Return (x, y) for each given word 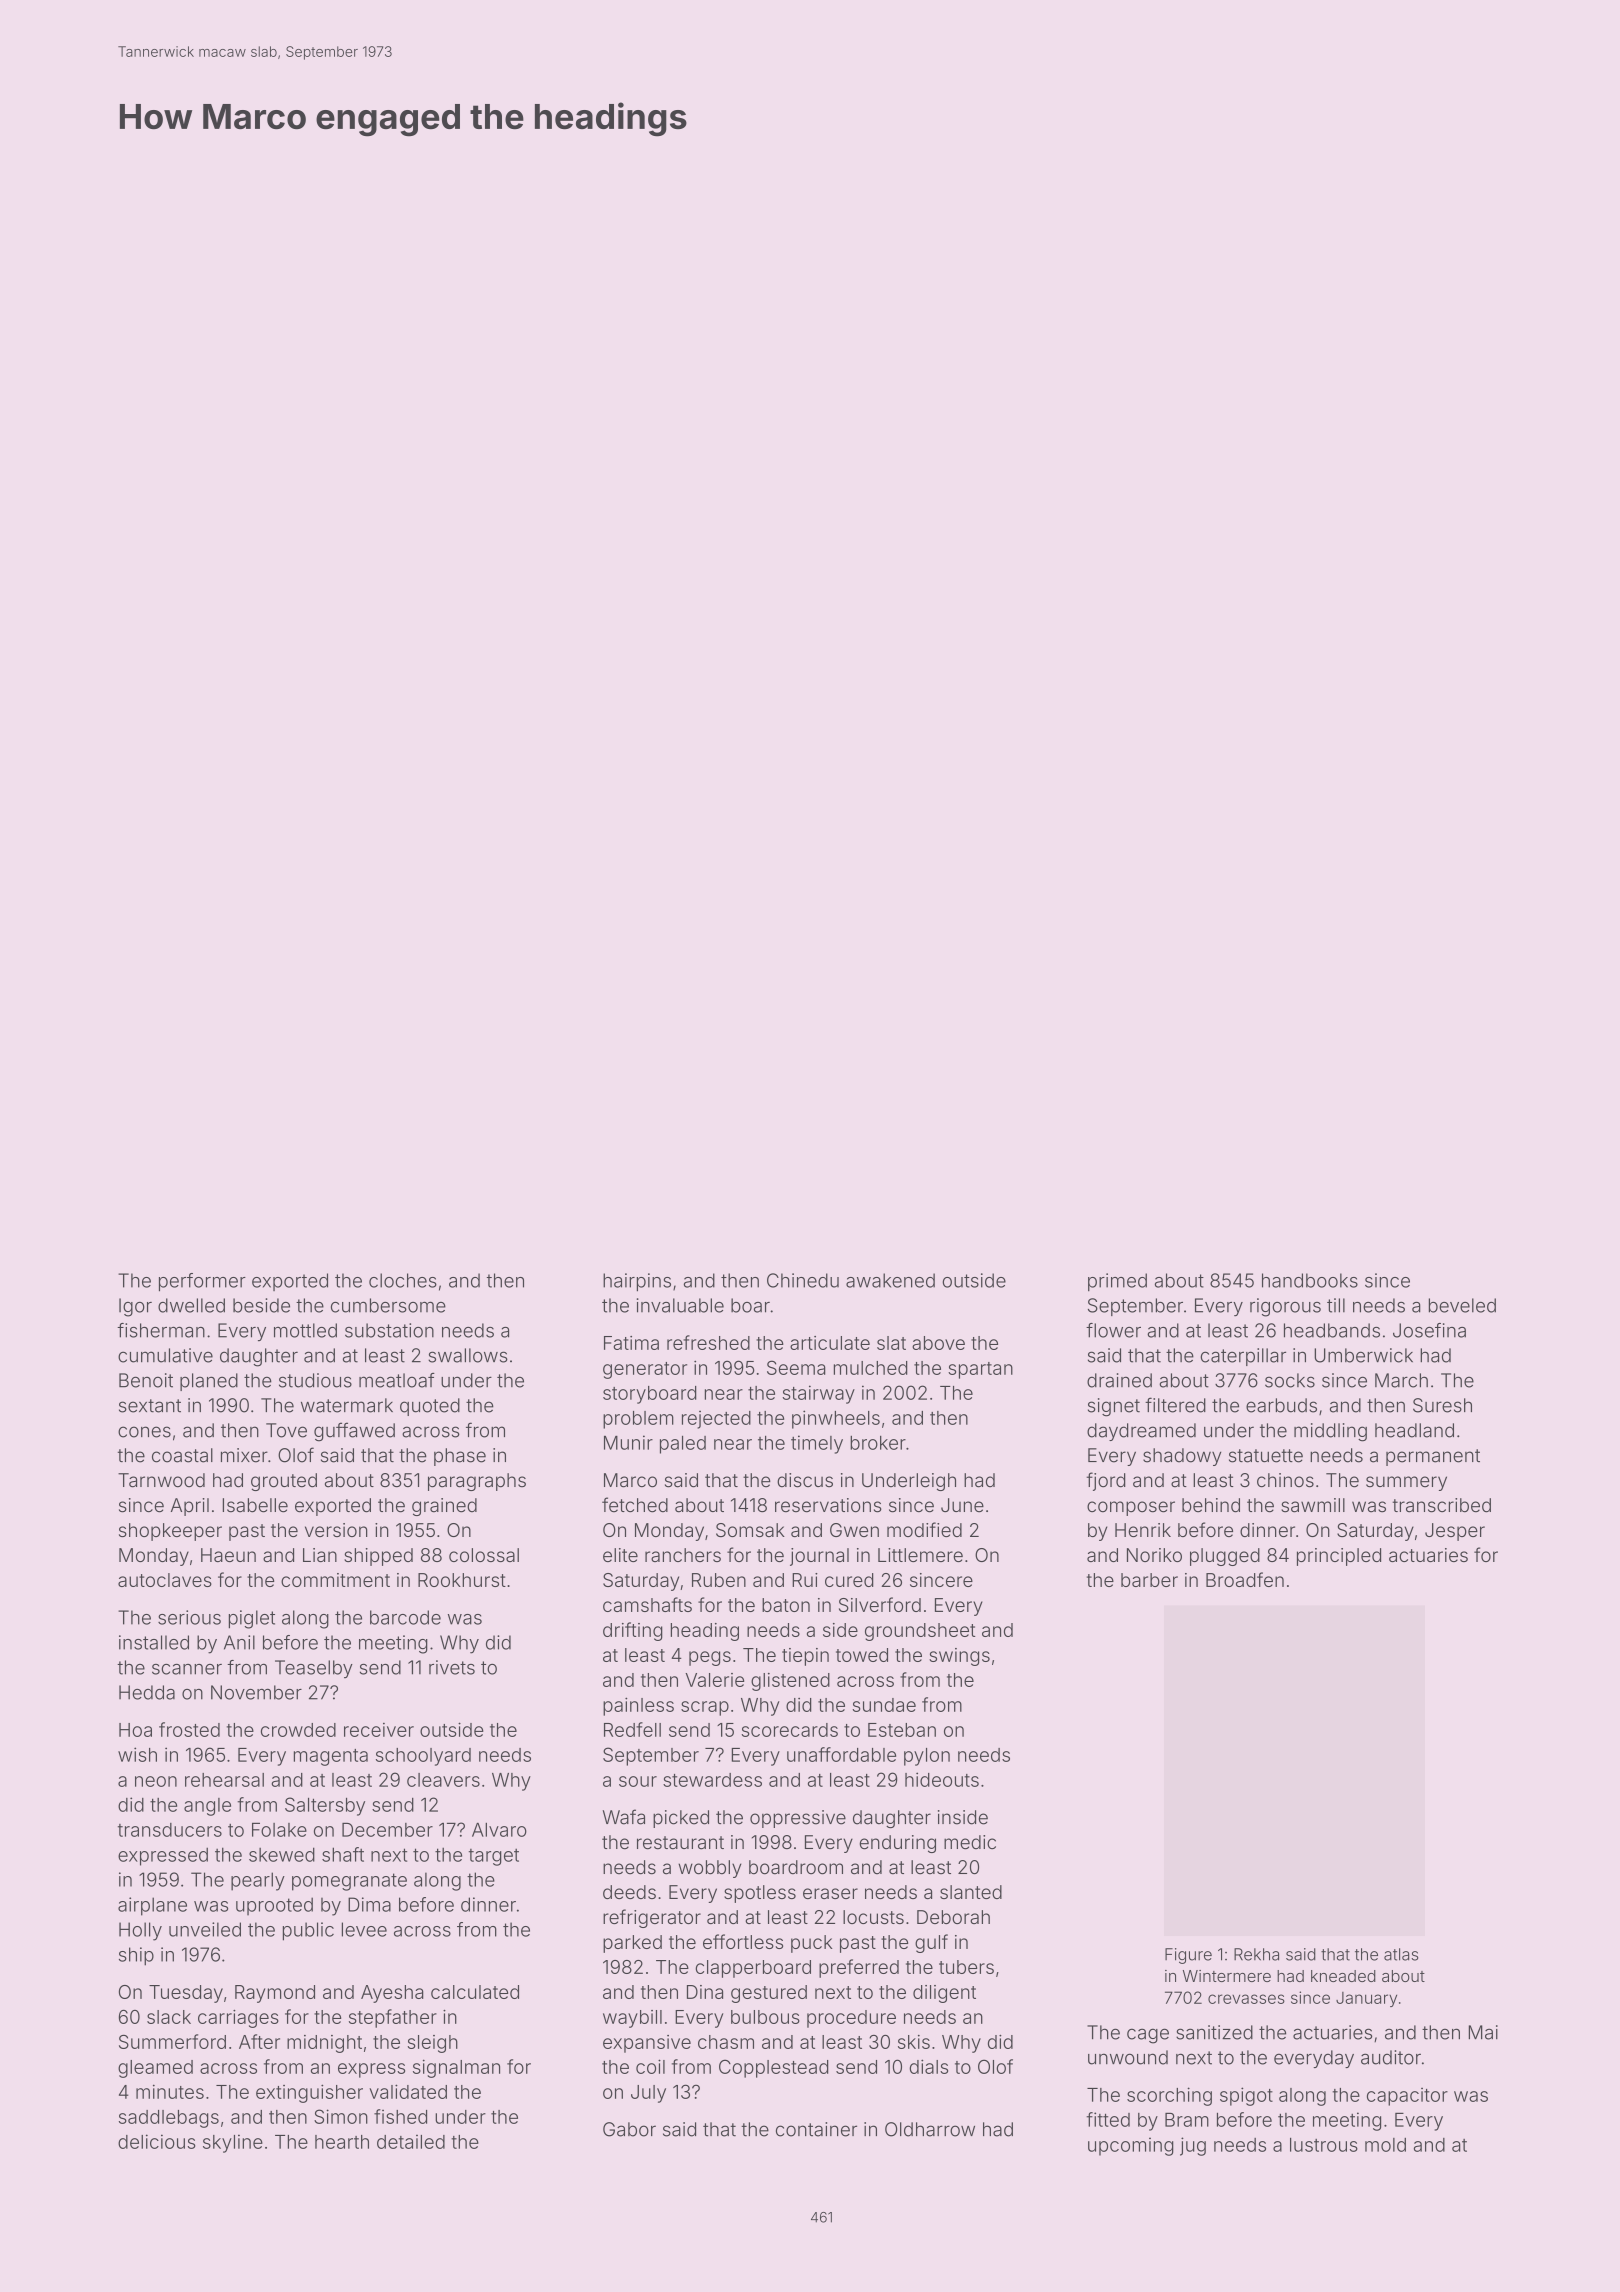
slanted (971, 1892)
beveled (1462, 1305)
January (1366, 1999)
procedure (851, 2019)
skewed (282, 1854)
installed (154, 1642)
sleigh (433, 2044)
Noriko (1154, 1555)
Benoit (146, 1380)
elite (620, 1555)
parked (632, 1944)
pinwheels (836, 1419)
